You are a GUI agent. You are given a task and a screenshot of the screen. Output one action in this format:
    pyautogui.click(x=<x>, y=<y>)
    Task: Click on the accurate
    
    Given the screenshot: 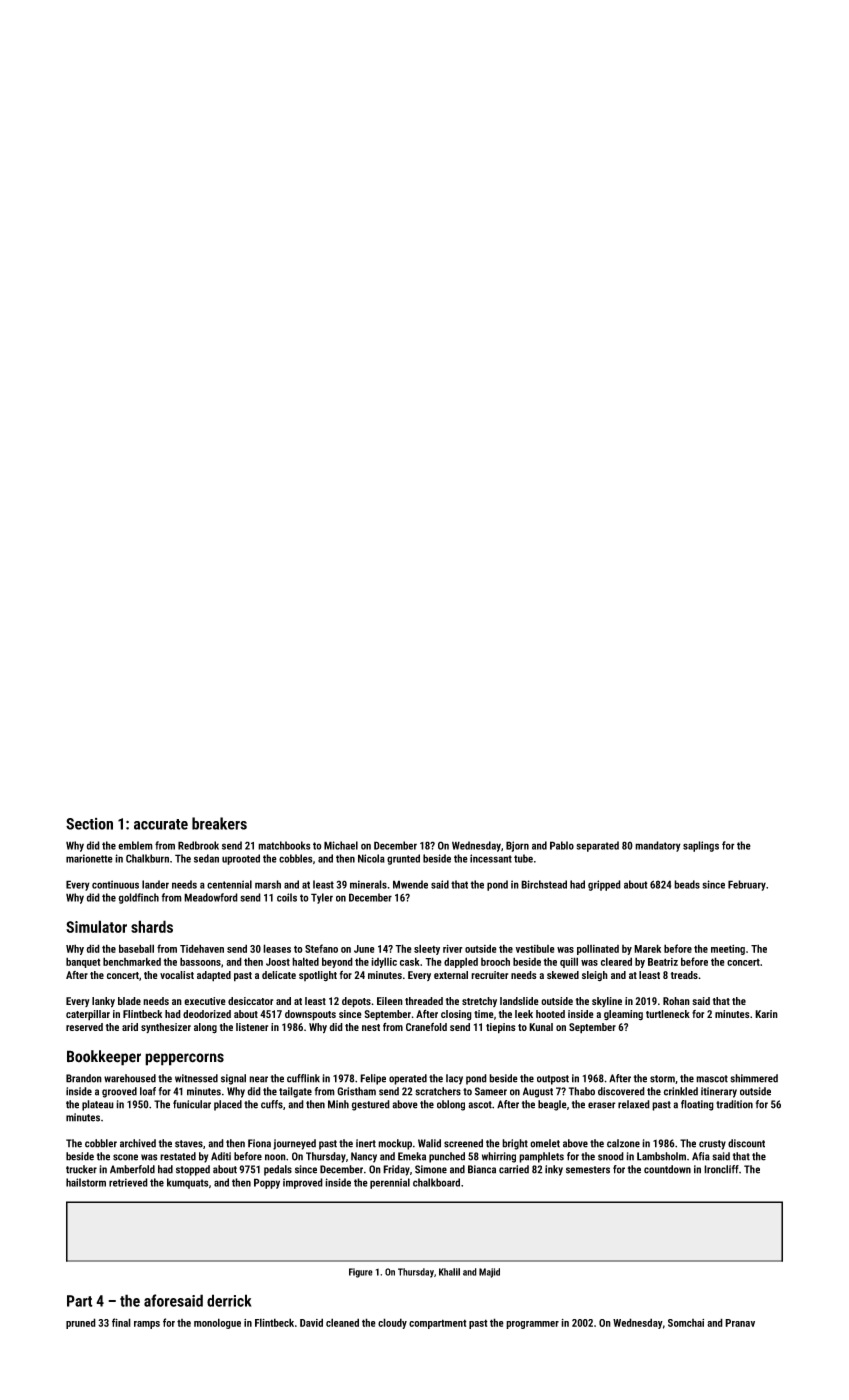 What is the action you would take?
    pyautogui.click(x=161, y=824)
